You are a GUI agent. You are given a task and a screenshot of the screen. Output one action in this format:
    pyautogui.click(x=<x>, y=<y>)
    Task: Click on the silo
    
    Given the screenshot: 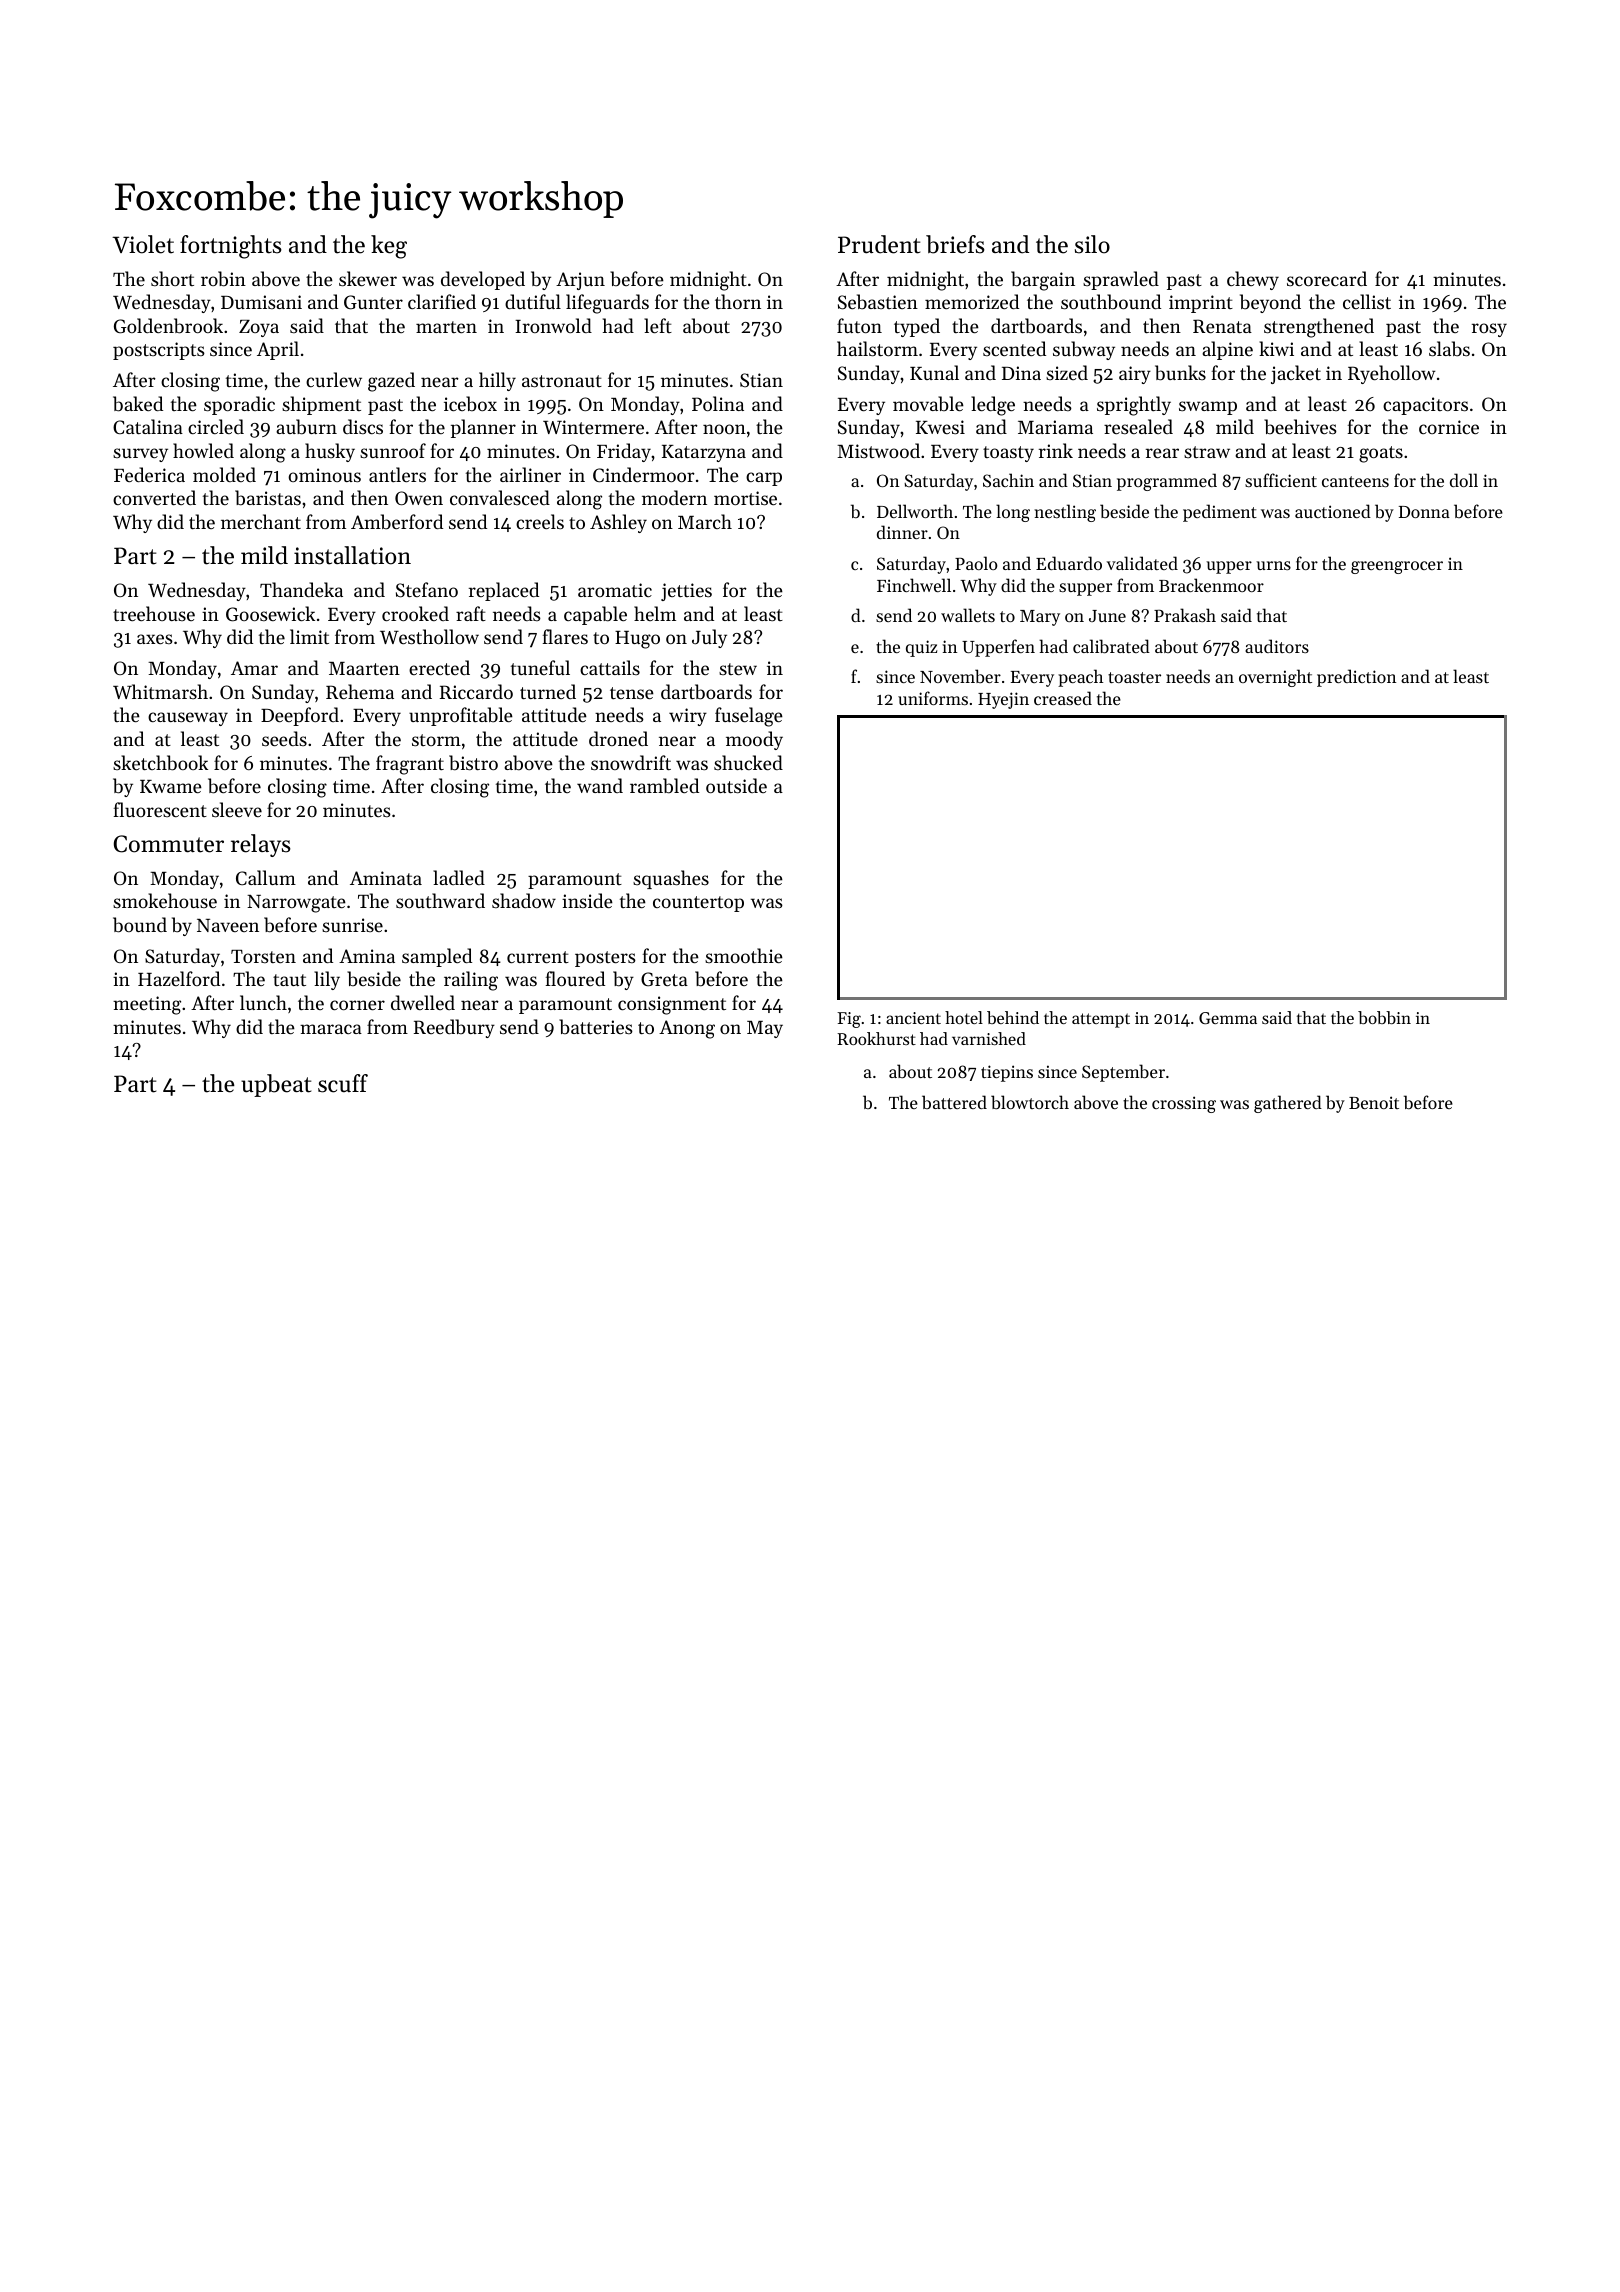 What is the action you would take?
    pyautogui.click(x=1092, y=244)
